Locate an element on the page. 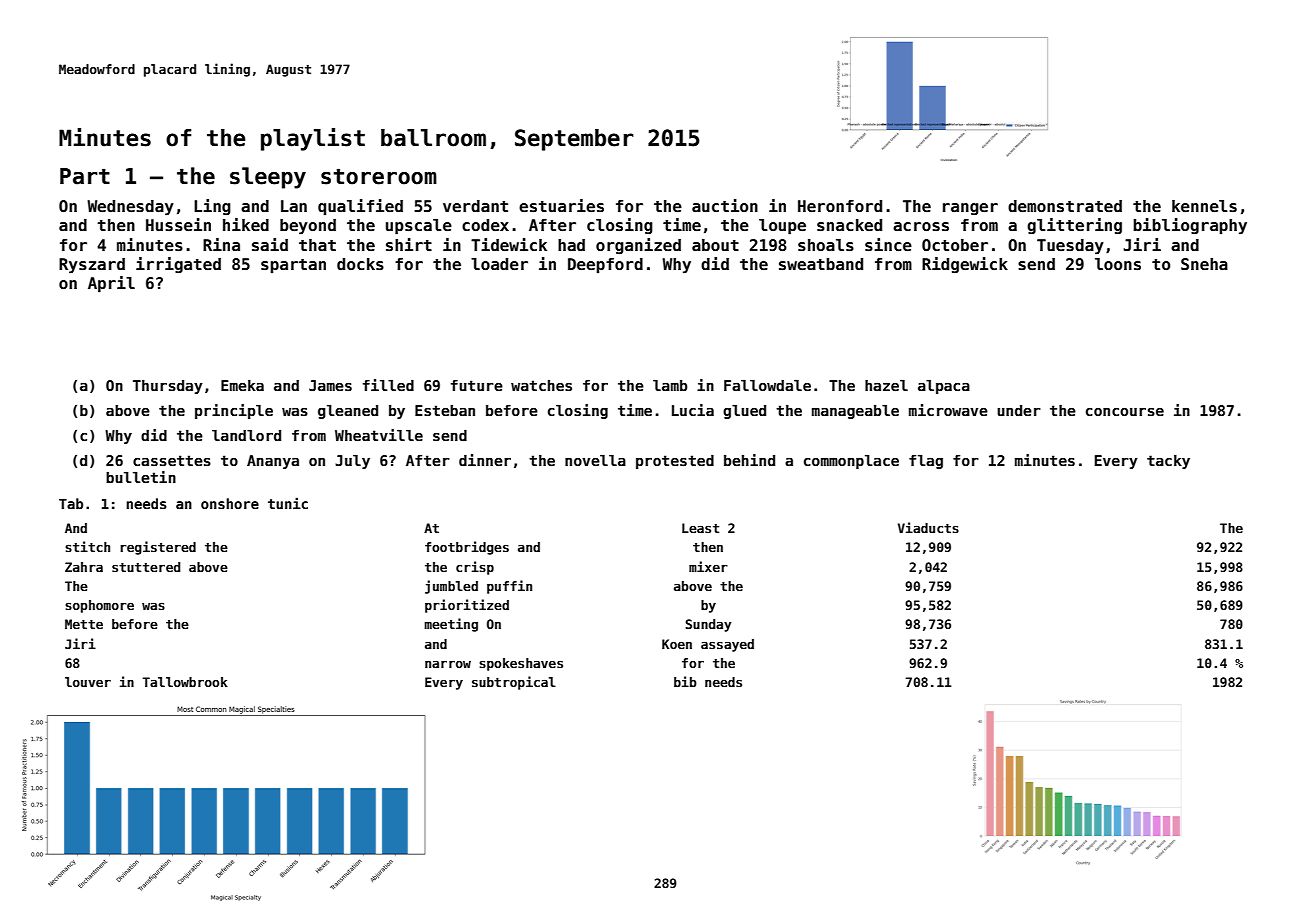  Least is located at coordinates (700, 528).
